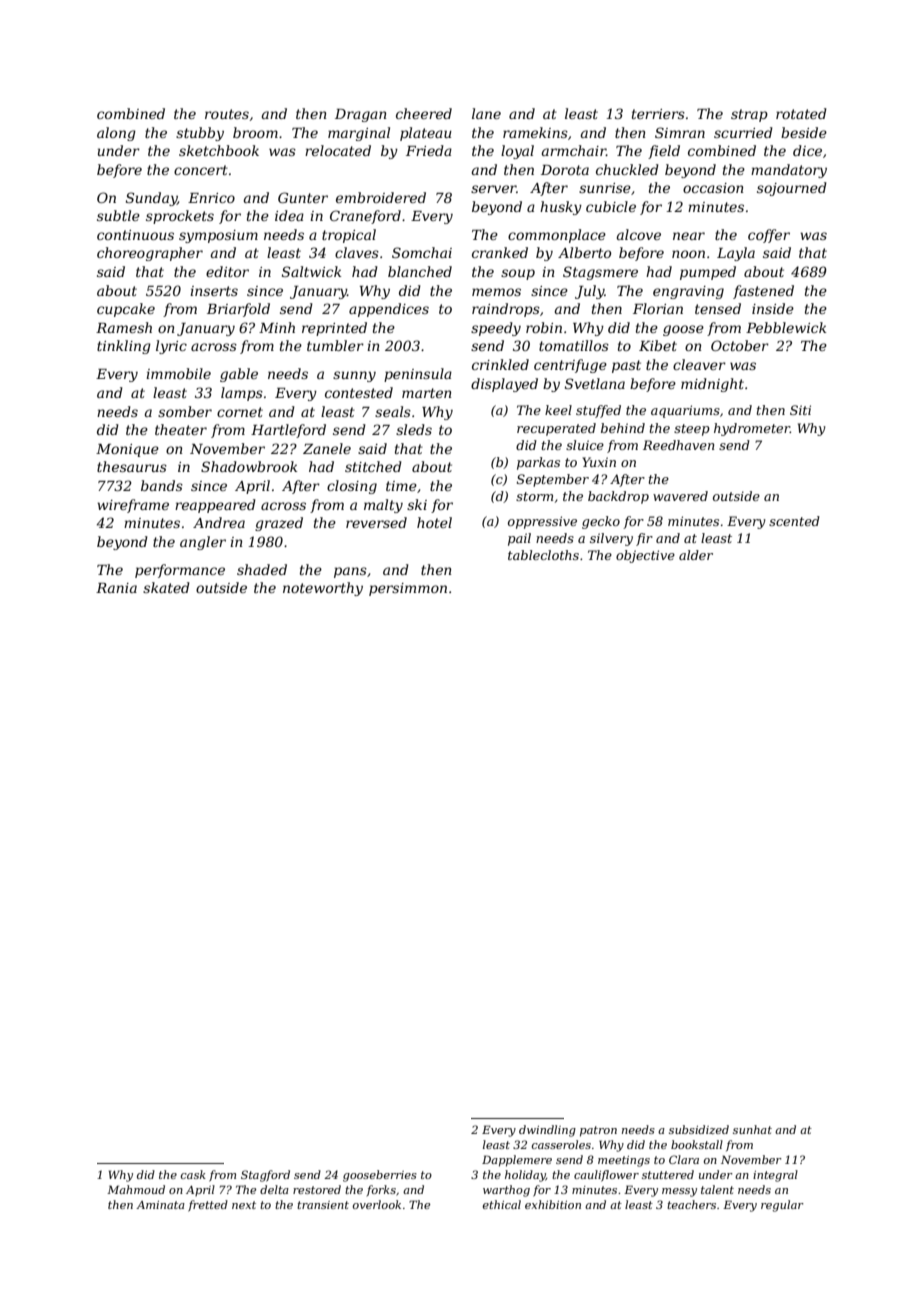  What do you see at coordinates (658, 114) in the document?
I see `terriers` at bounding box center [658, 114].
